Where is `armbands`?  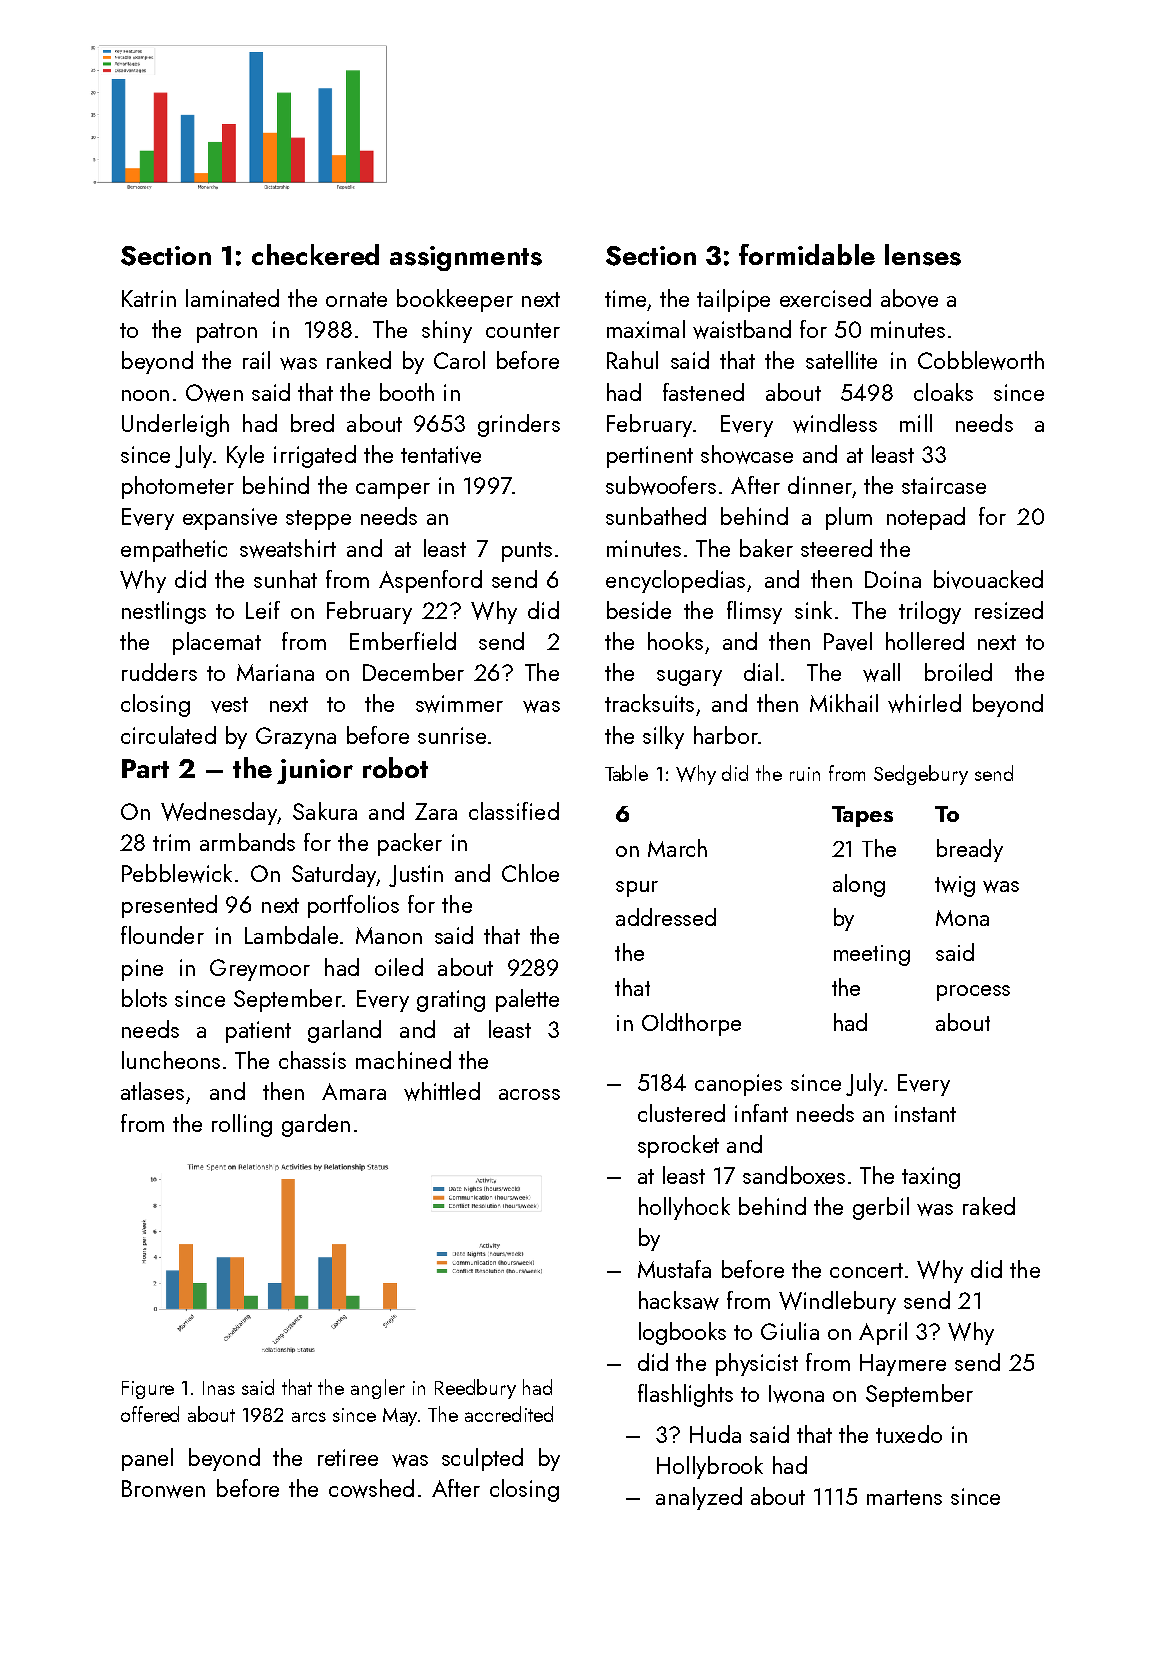 armbands is located at coordinates (247, 842).
